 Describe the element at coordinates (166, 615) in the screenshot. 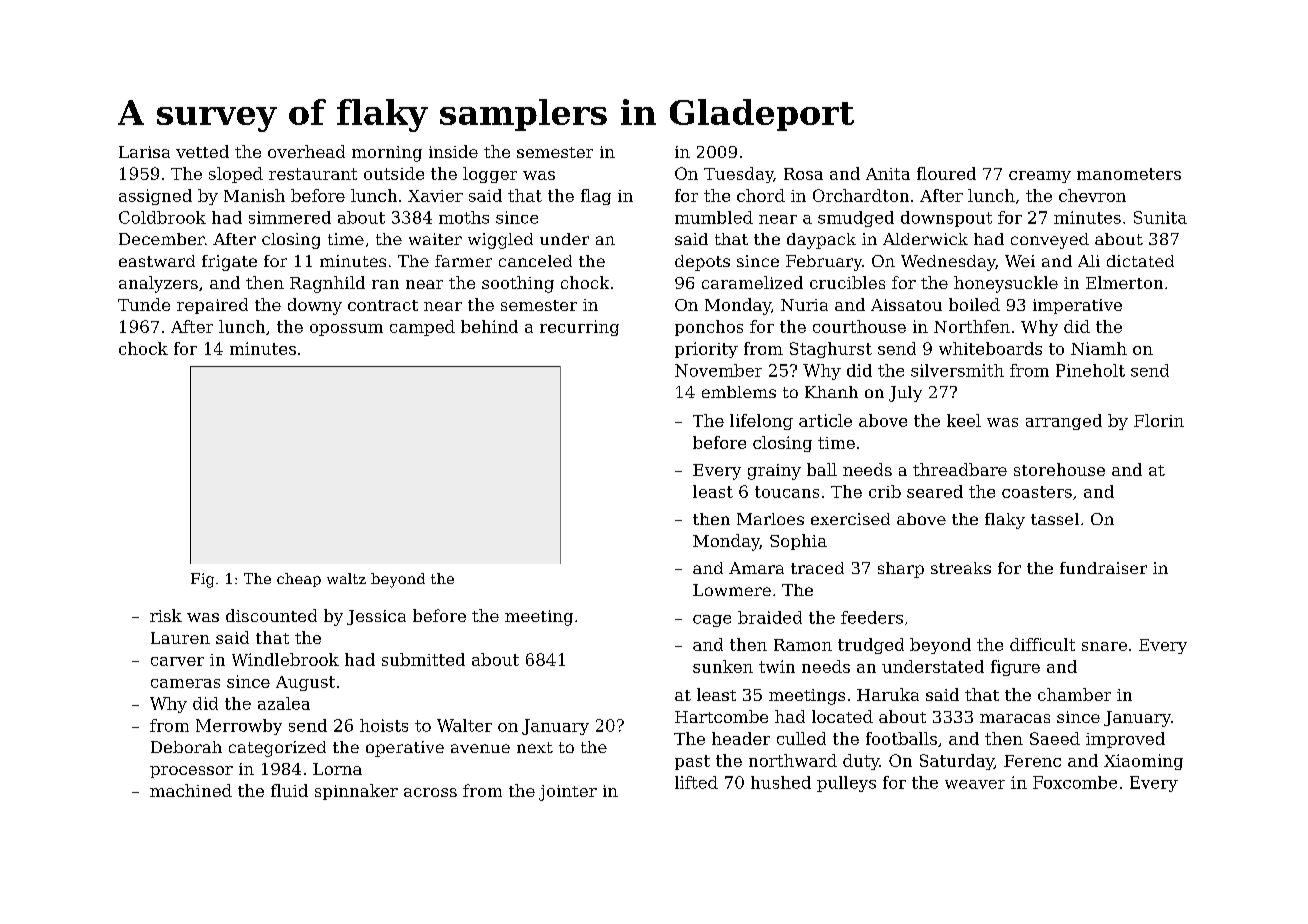

I see `risk` at that location.
